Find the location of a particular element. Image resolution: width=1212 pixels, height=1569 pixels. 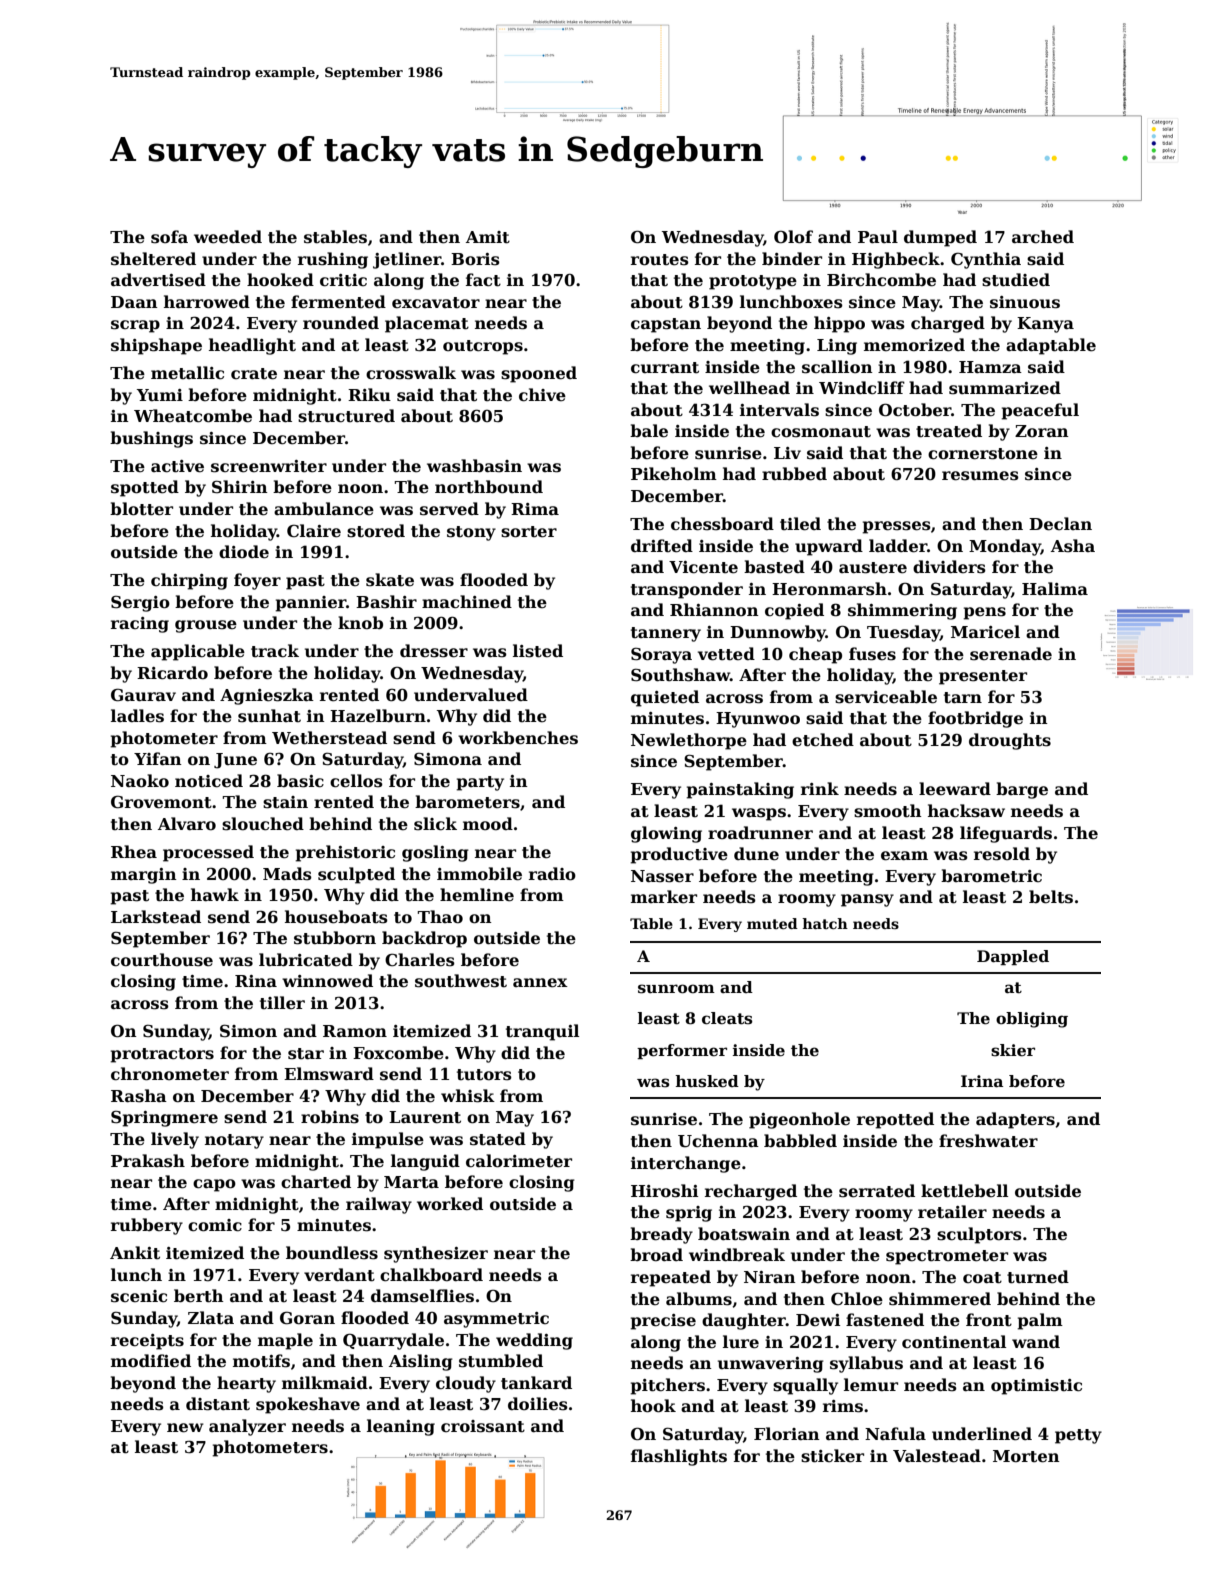

listed is located at coordinates (538, 651).
